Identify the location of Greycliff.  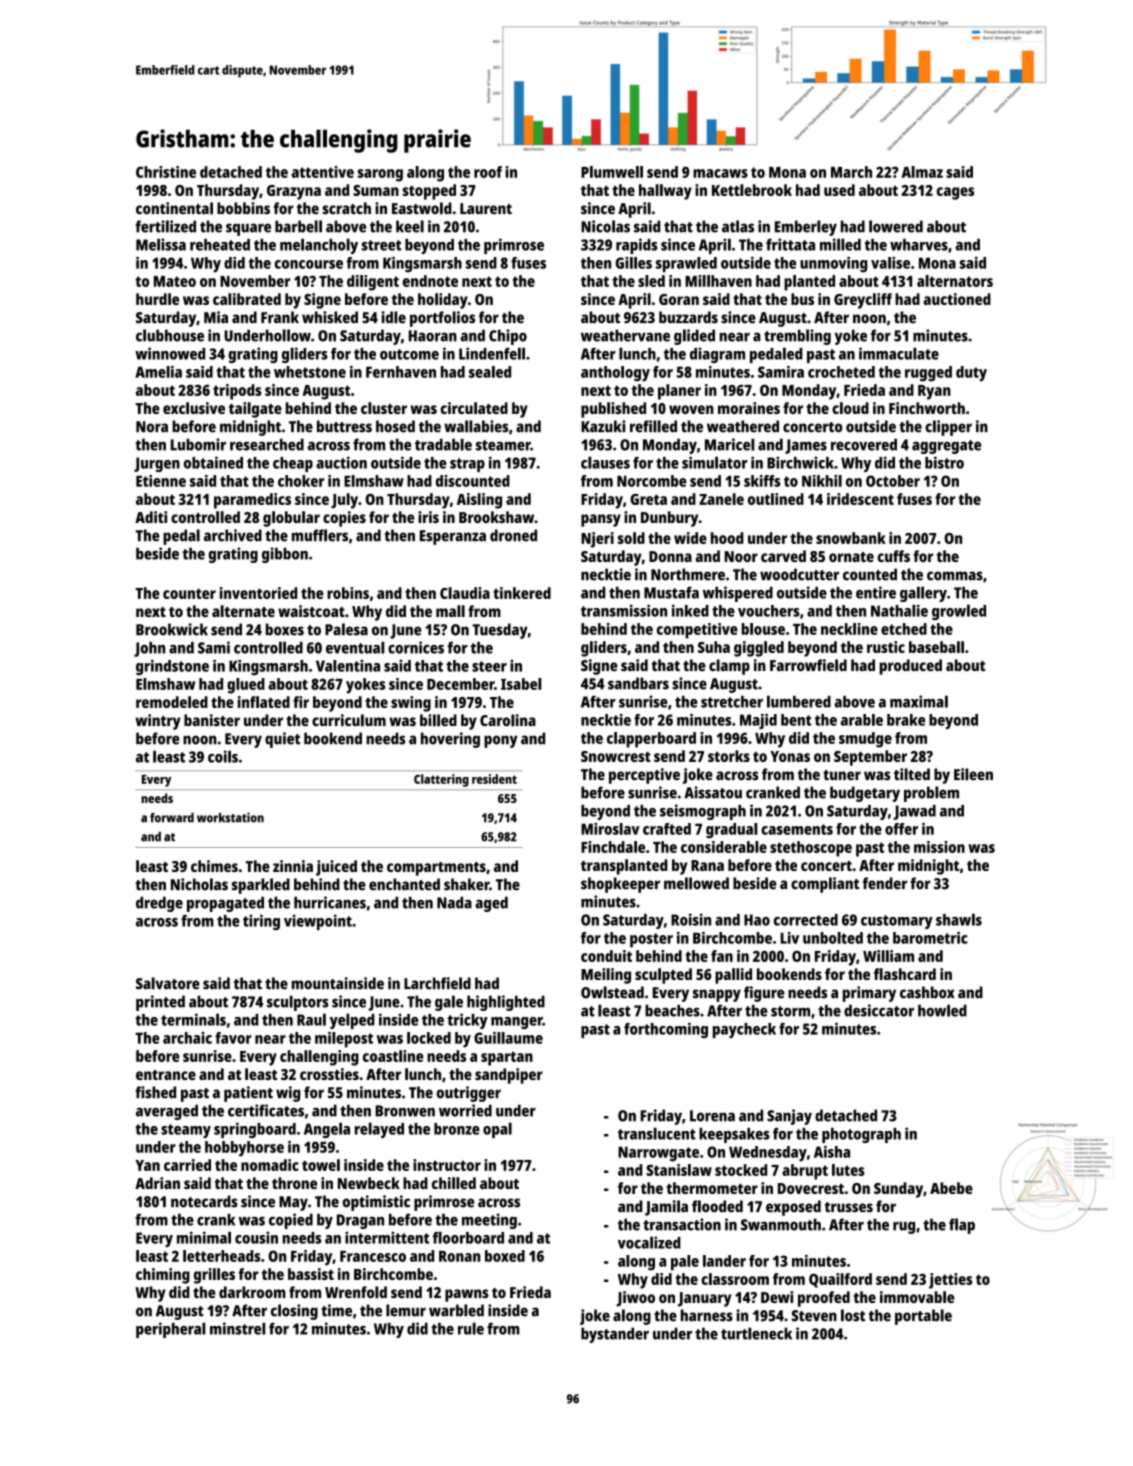
(863, 301).
